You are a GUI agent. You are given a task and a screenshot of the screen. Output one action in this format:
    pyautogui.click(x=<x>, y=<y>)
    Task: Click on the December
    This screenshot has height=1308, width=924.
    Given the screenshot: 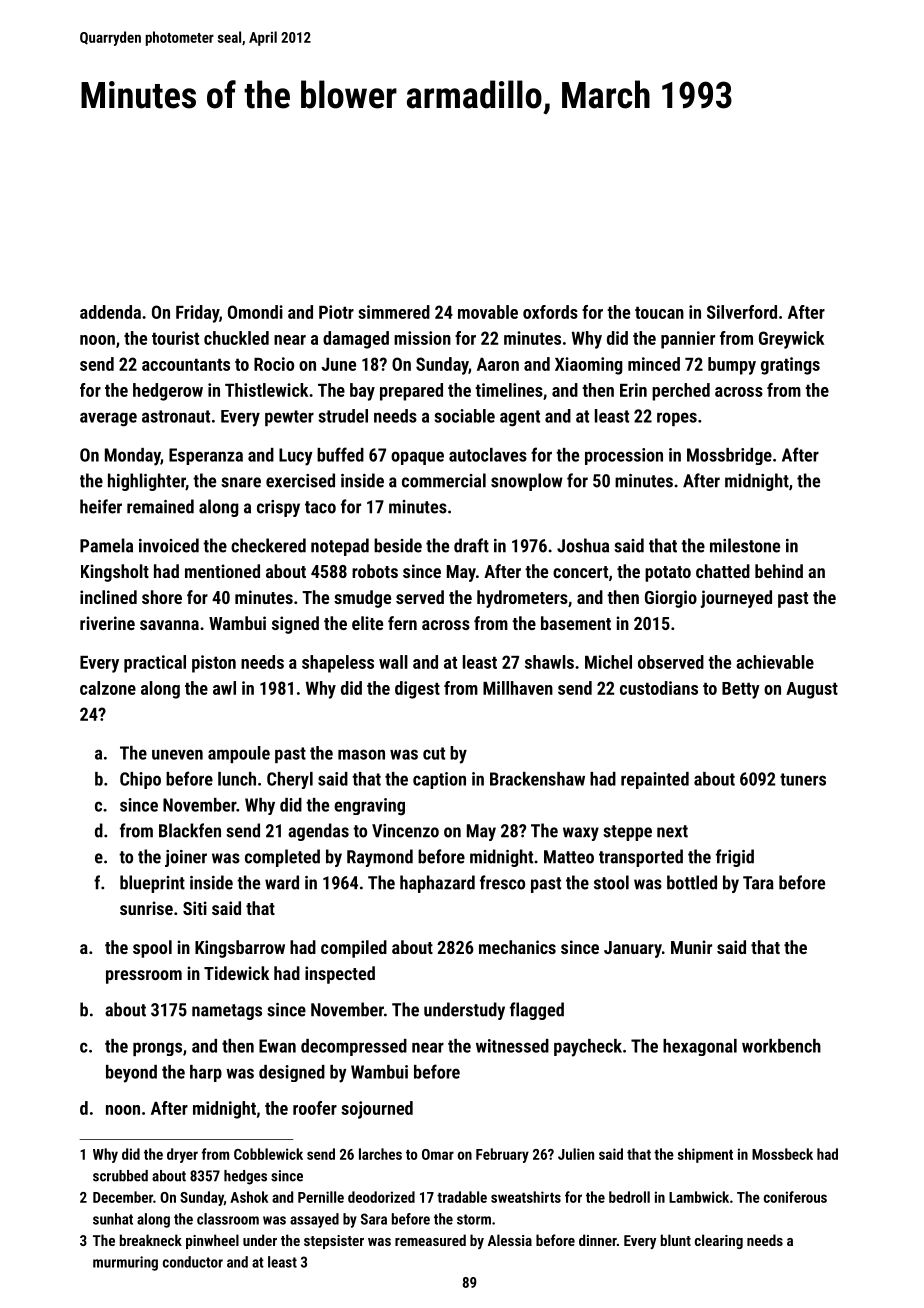 What is the action you would take?
    pyautogui.click(x=123, y=1197)
